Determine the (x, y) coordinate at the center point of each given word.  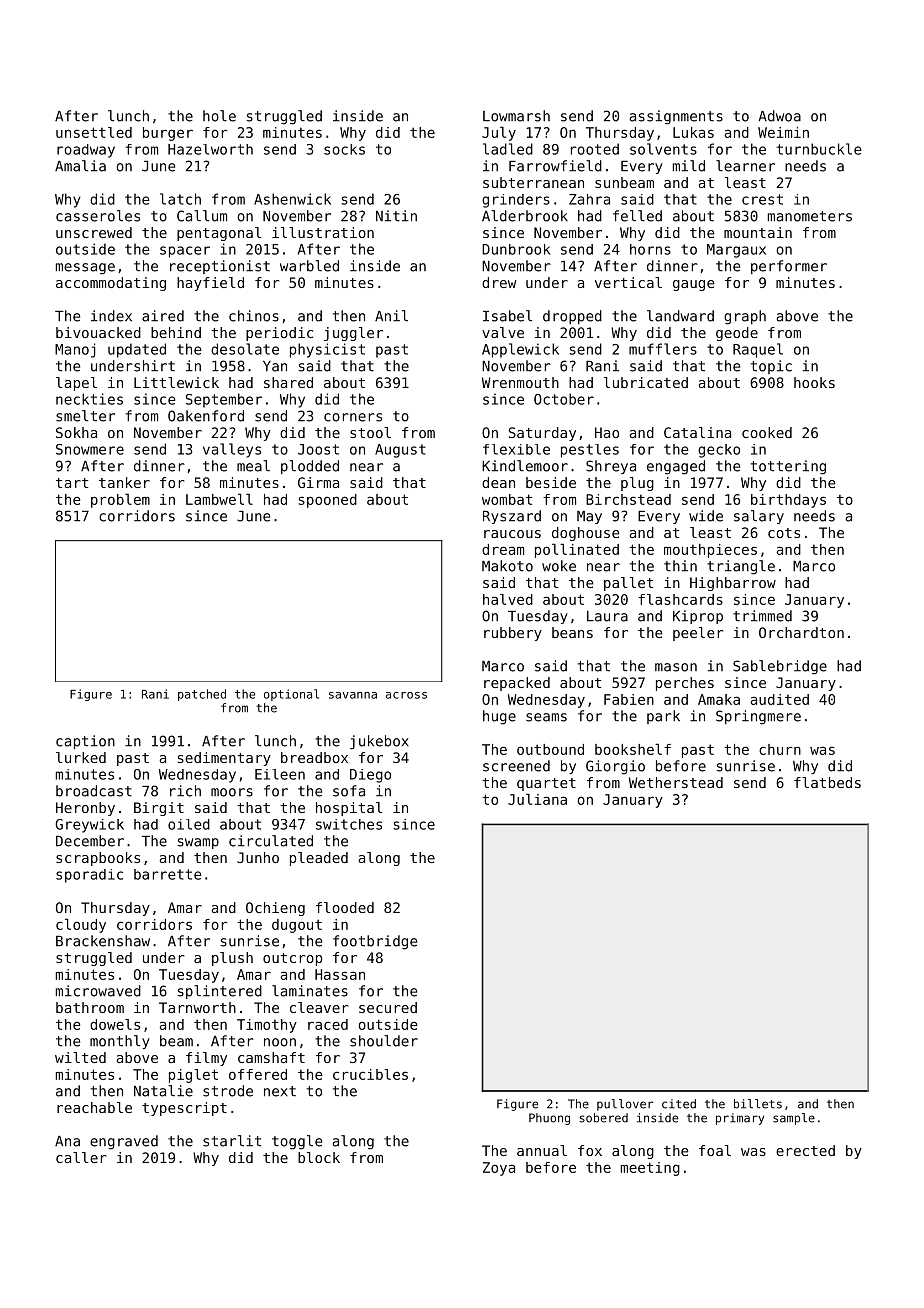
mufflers (663, 349)
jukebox (379, 742)
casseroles (98, 216)
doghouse (586, 534)
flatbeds (827, 782)
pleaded (319, 859)
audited (779, 699)
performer (789, 267)
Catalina (697, 432)
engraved (124, 1142)
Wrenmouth (520, 382)
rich (185, 791)
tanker (124, 482)
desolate (245, 349)
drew (499, 282)
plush (232, 959)
